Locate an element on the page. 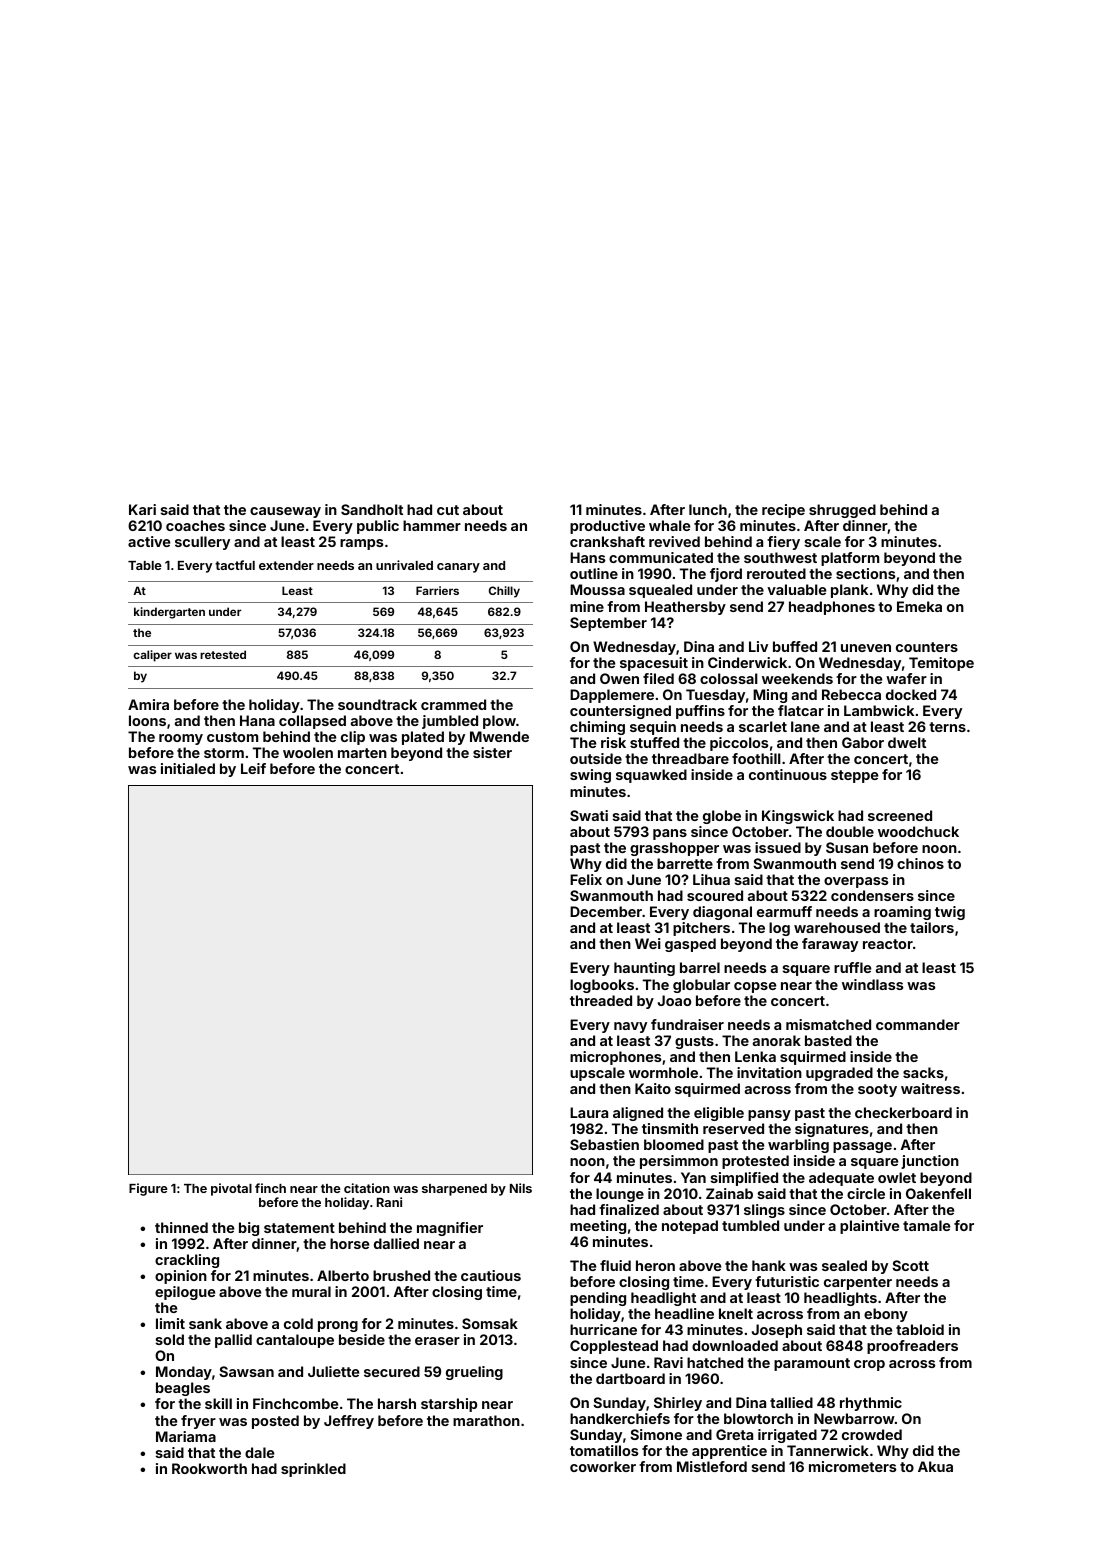 The width and height of the image is (1103, 1560). windlass is located at coordinates (872, 984).
